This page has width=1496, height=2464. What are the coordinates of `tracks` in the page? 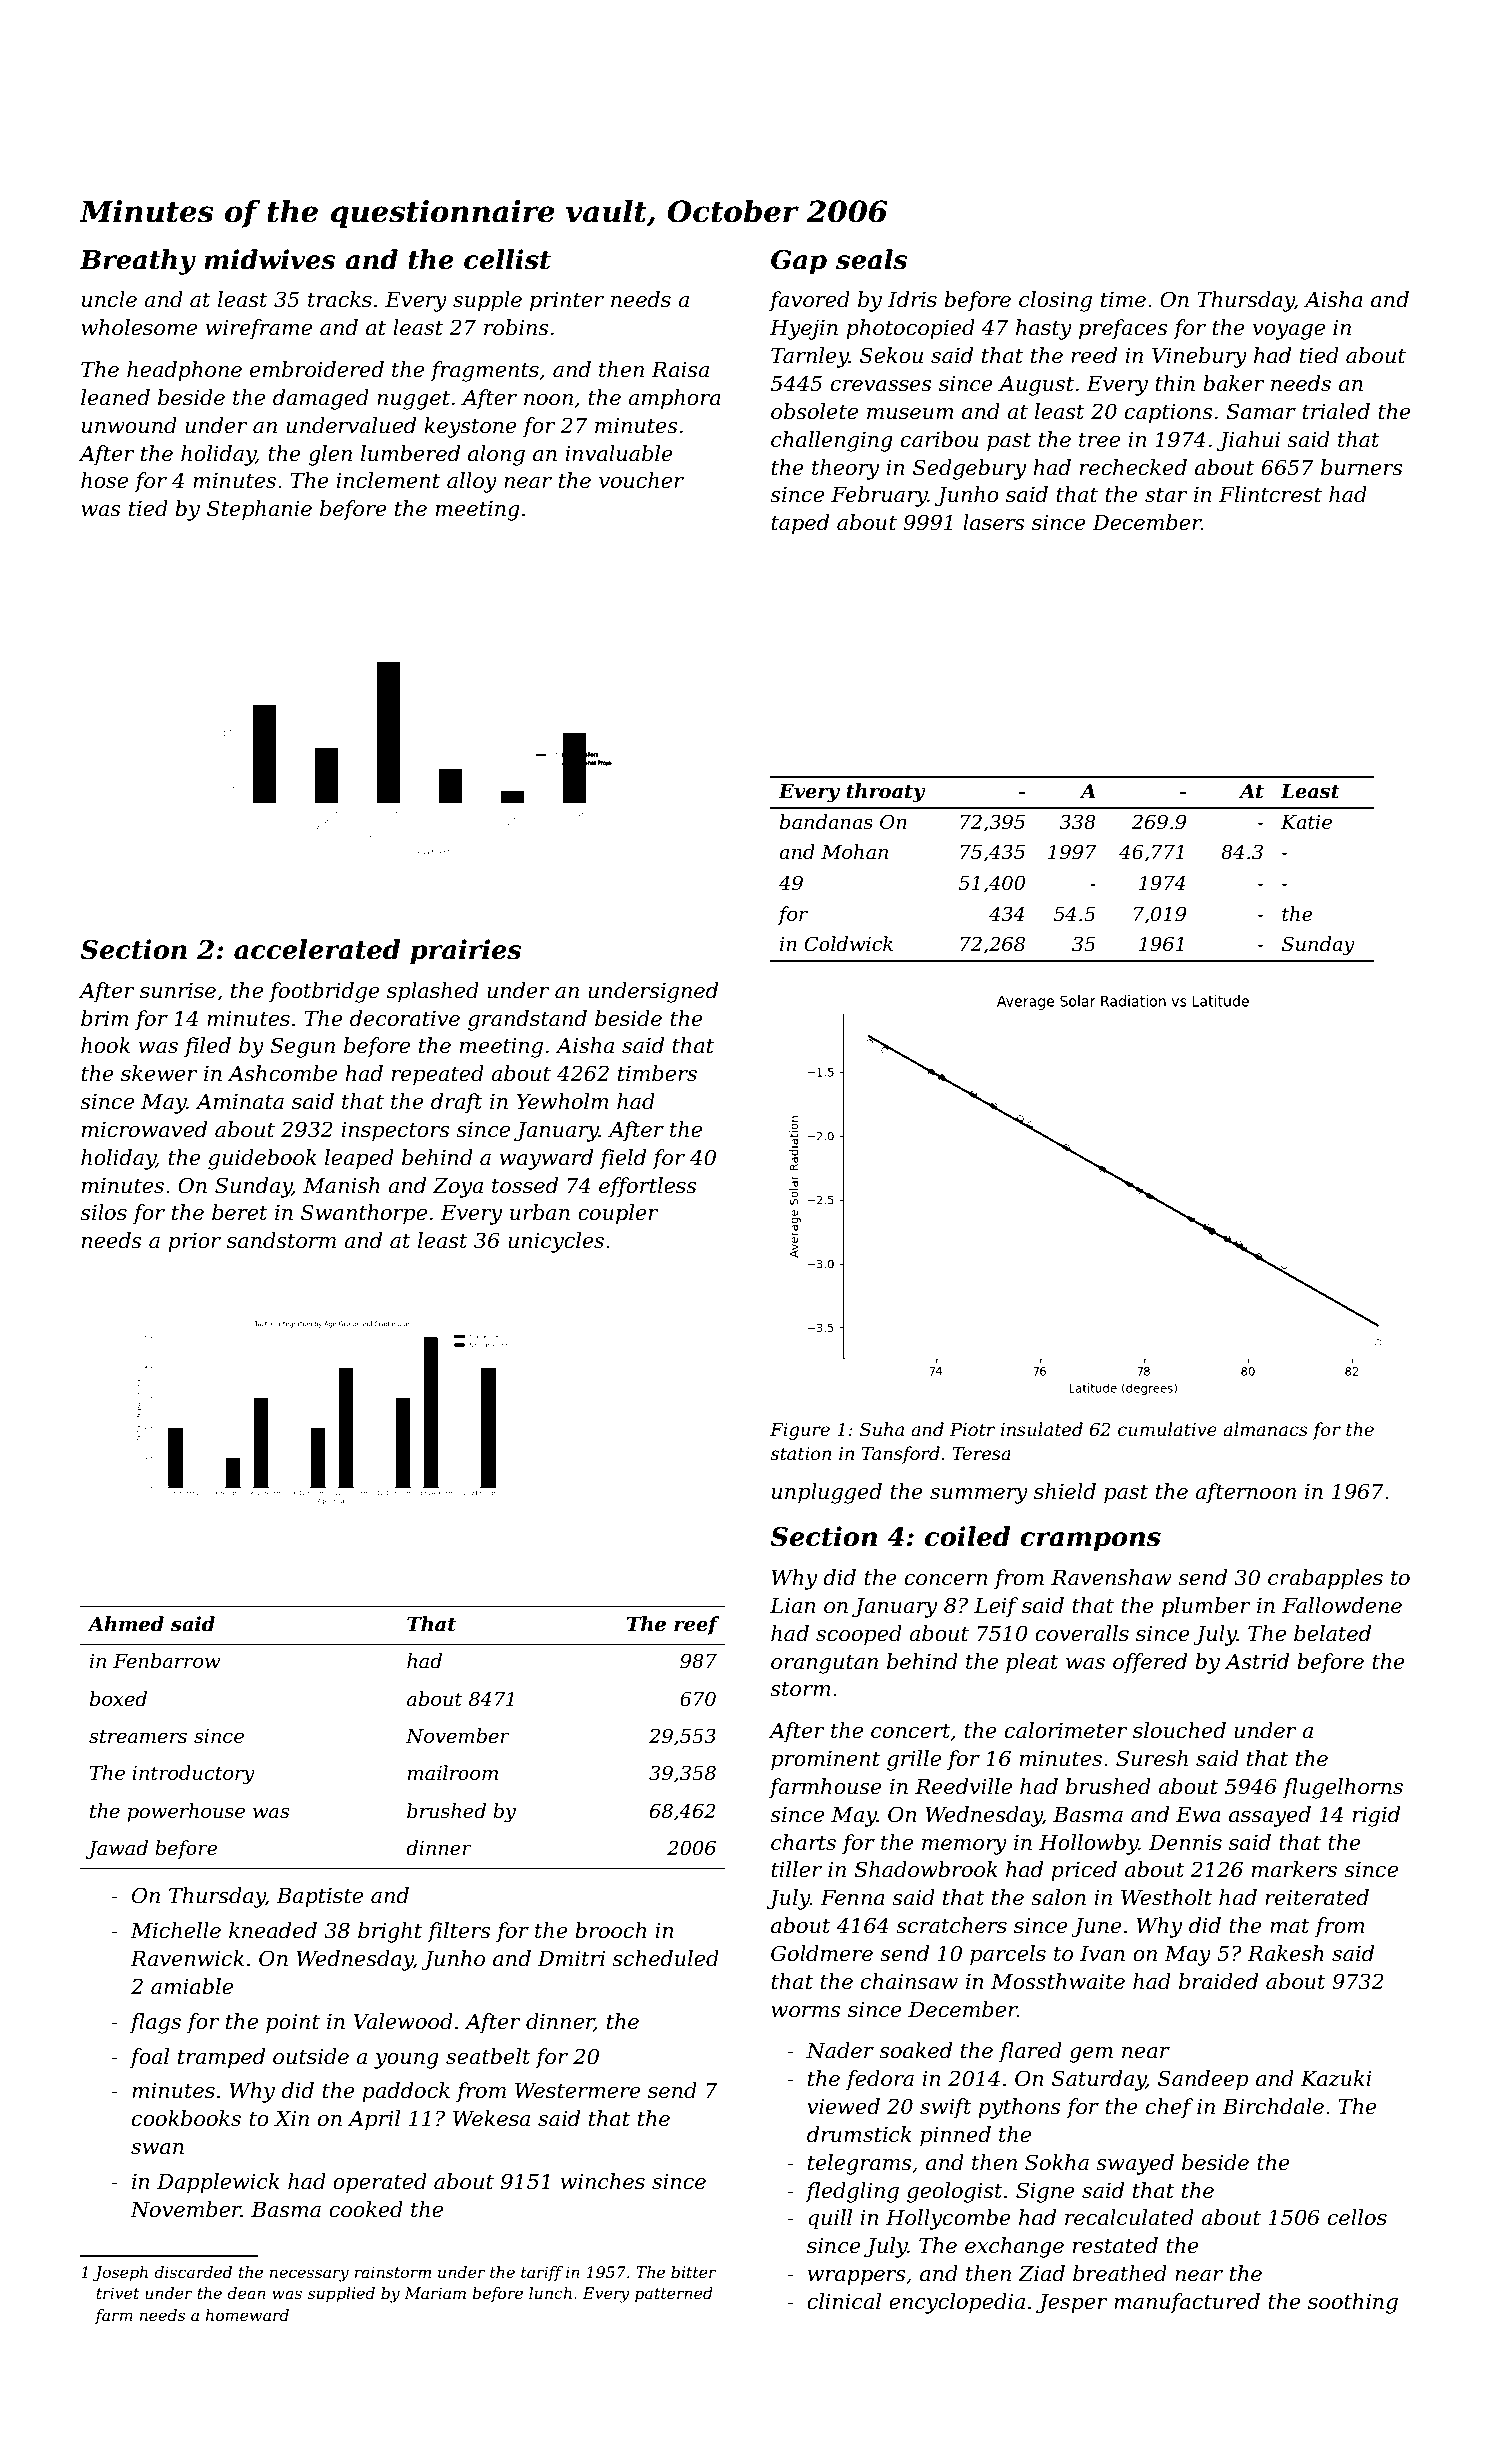 It's located at (340, 299).
